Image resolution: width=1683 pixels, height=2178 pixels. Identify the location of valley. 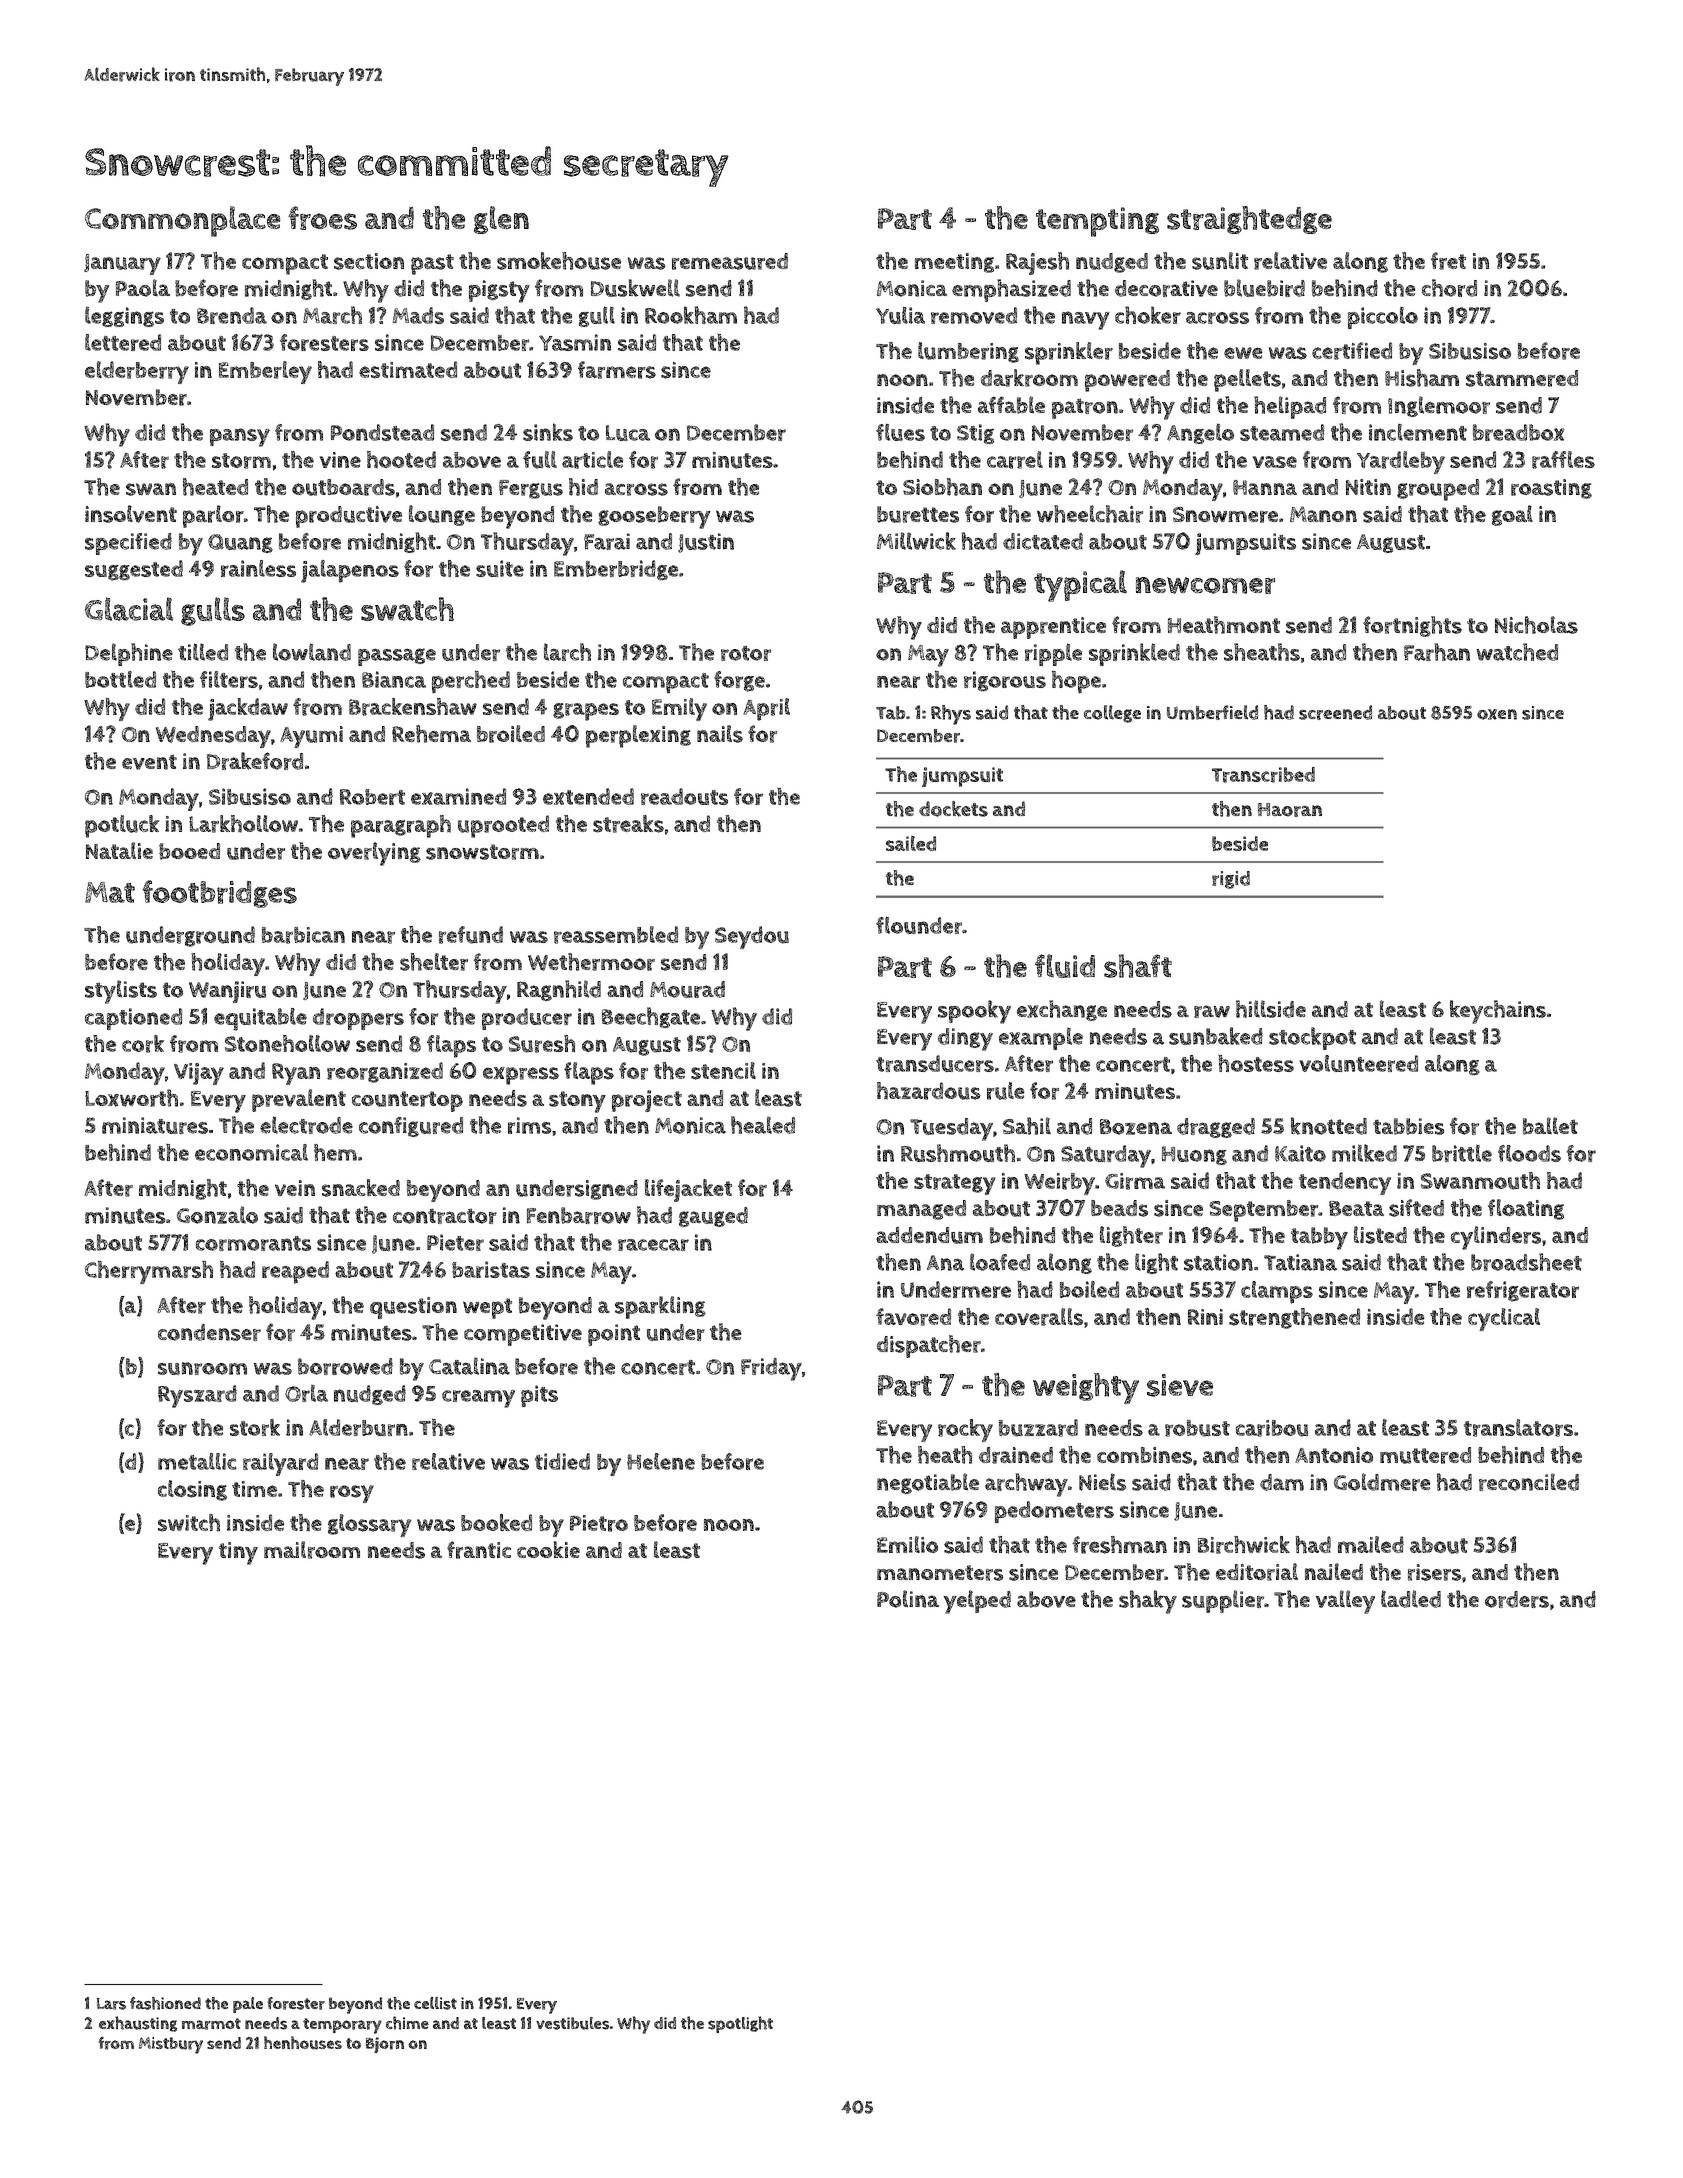
(1345, 1602).
